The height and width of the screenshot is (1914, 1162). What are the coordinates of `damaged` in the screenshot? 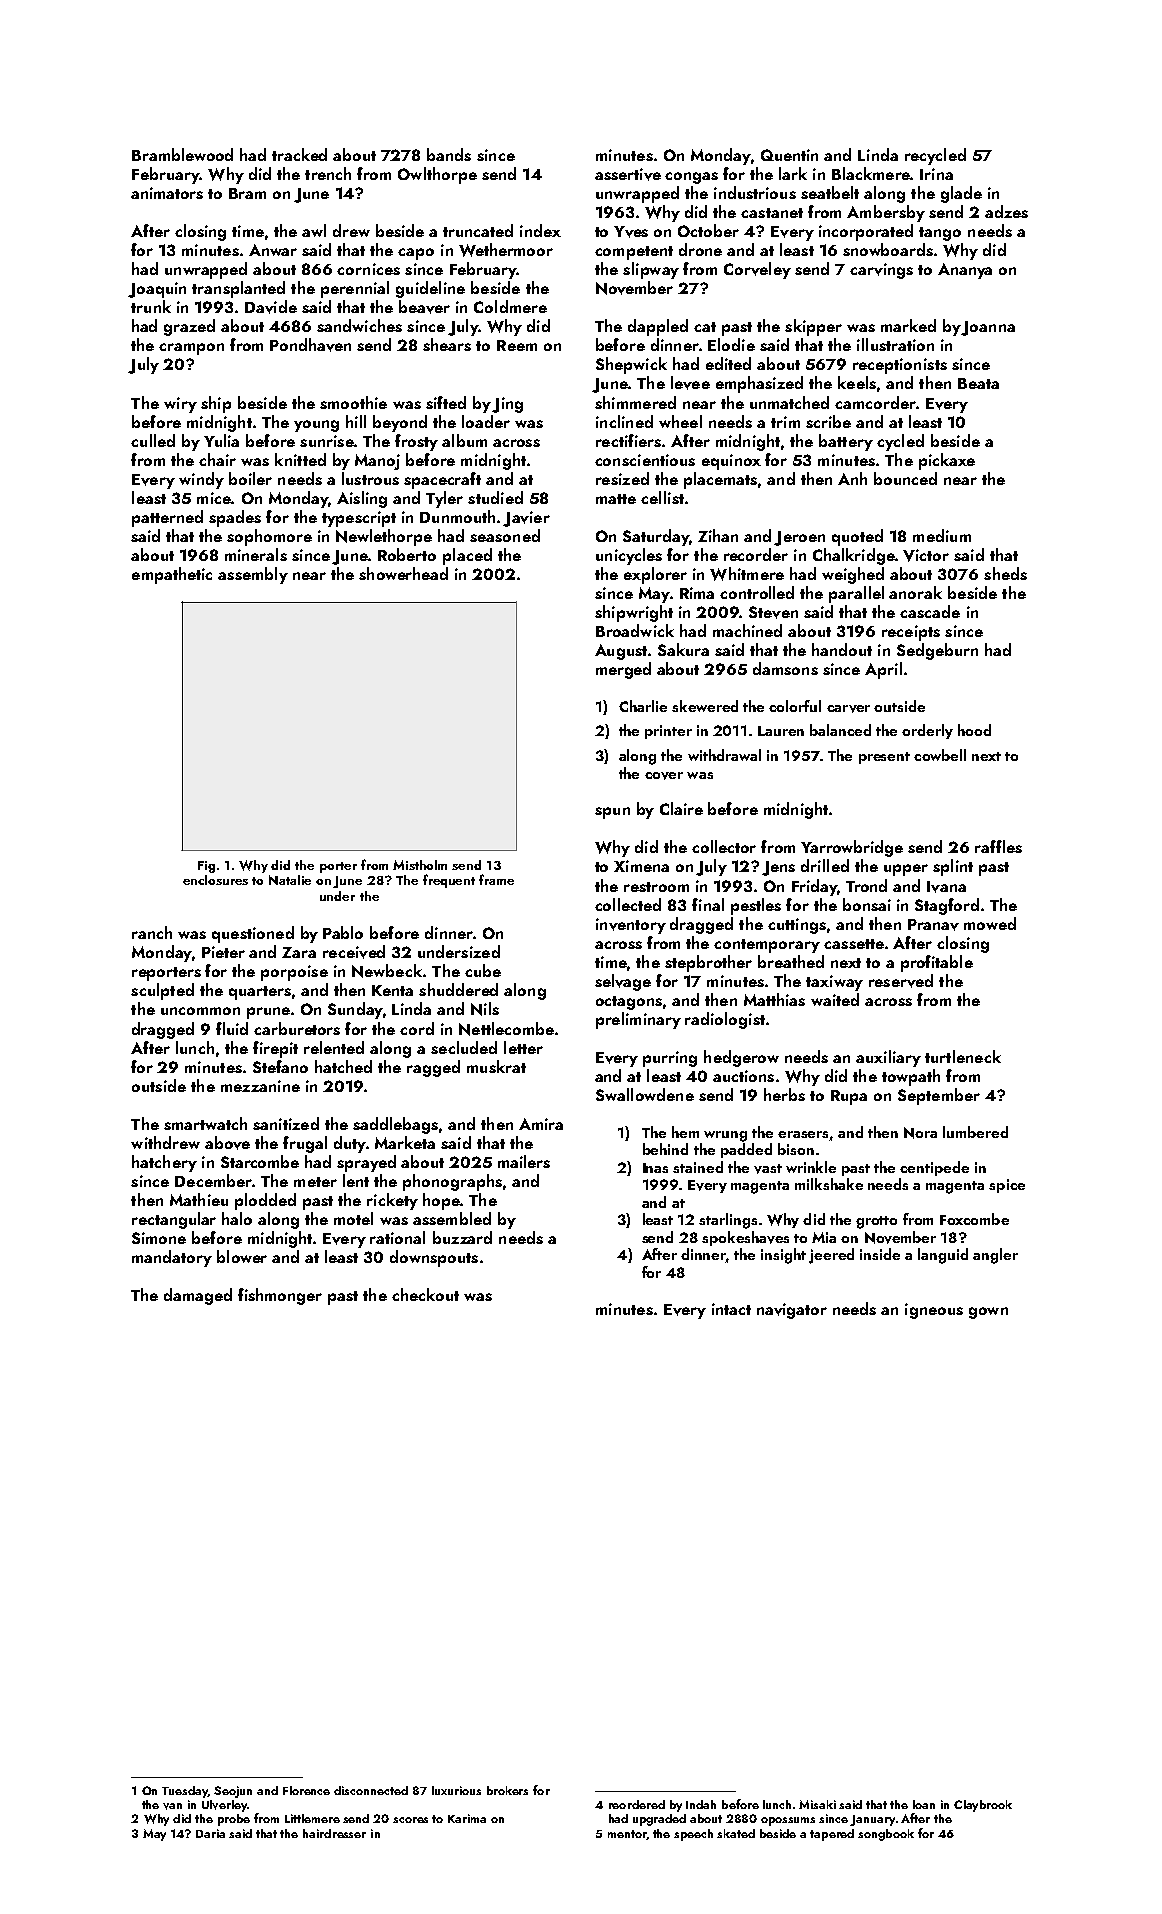 It's located at (198, 1296).
